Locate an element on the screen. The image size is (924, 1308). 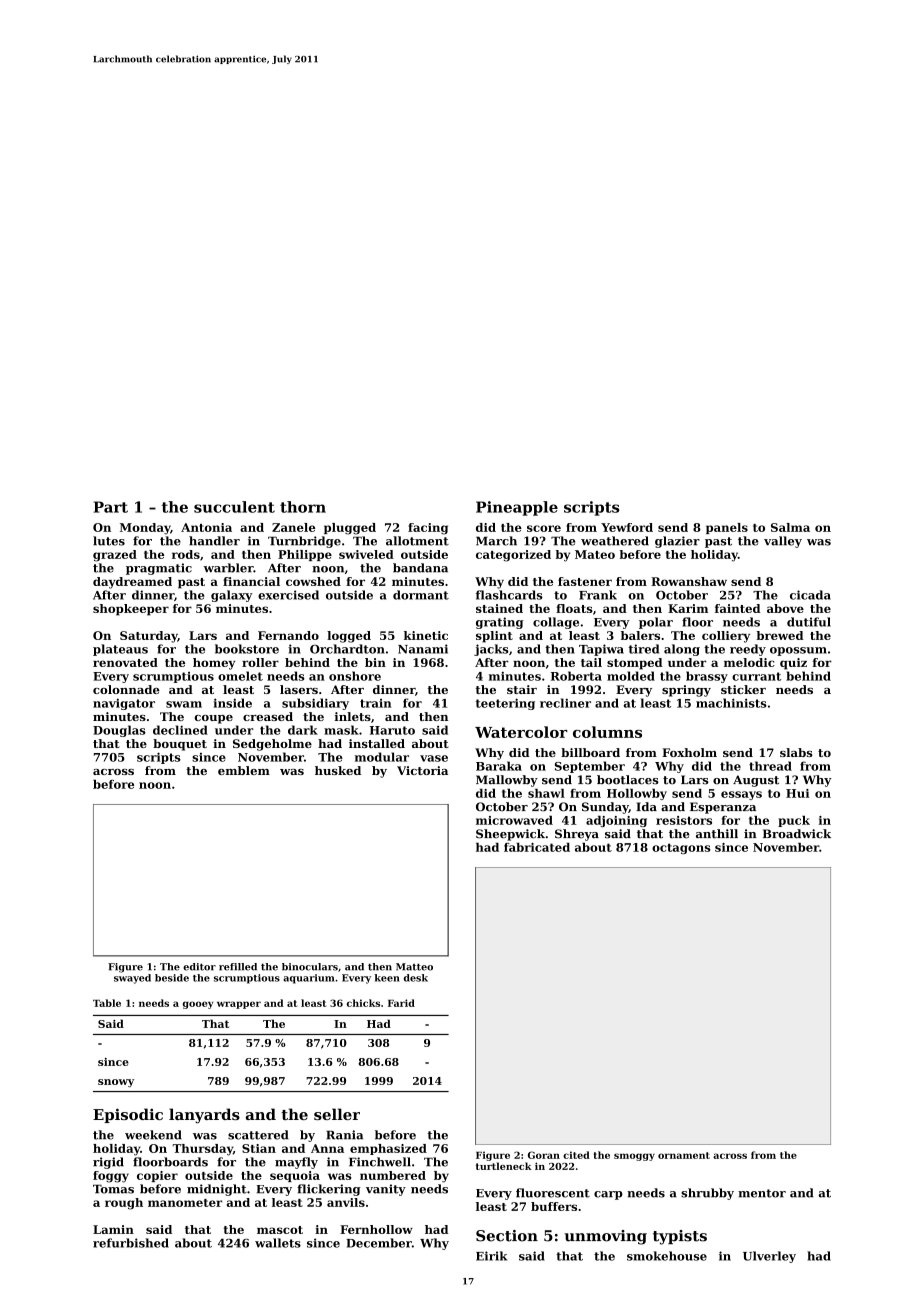
colliery is located at coordinates (726, 637).
